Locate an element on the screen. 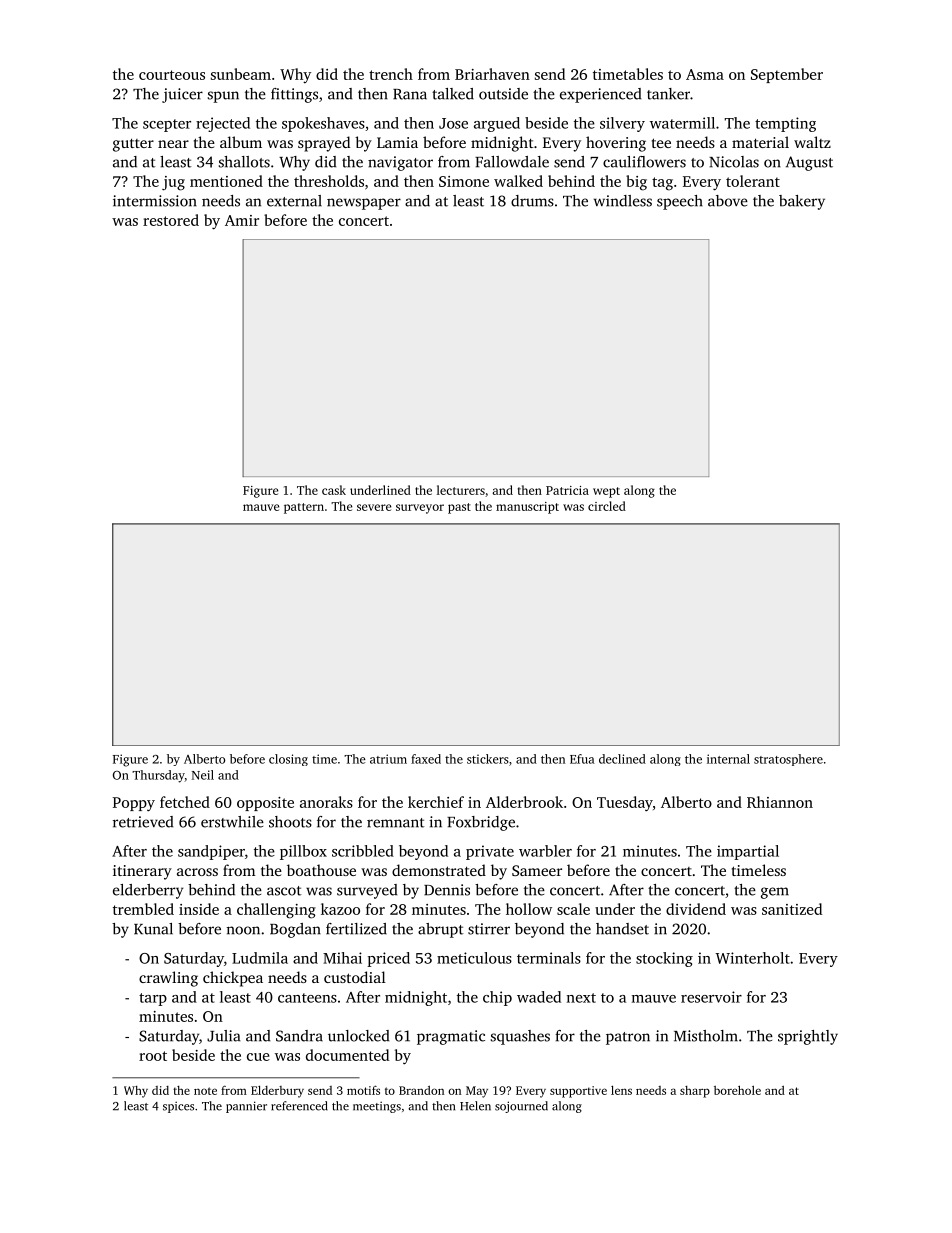 This screenshot has width=952, height=1233. cask is located at coordinates (334, 490).
